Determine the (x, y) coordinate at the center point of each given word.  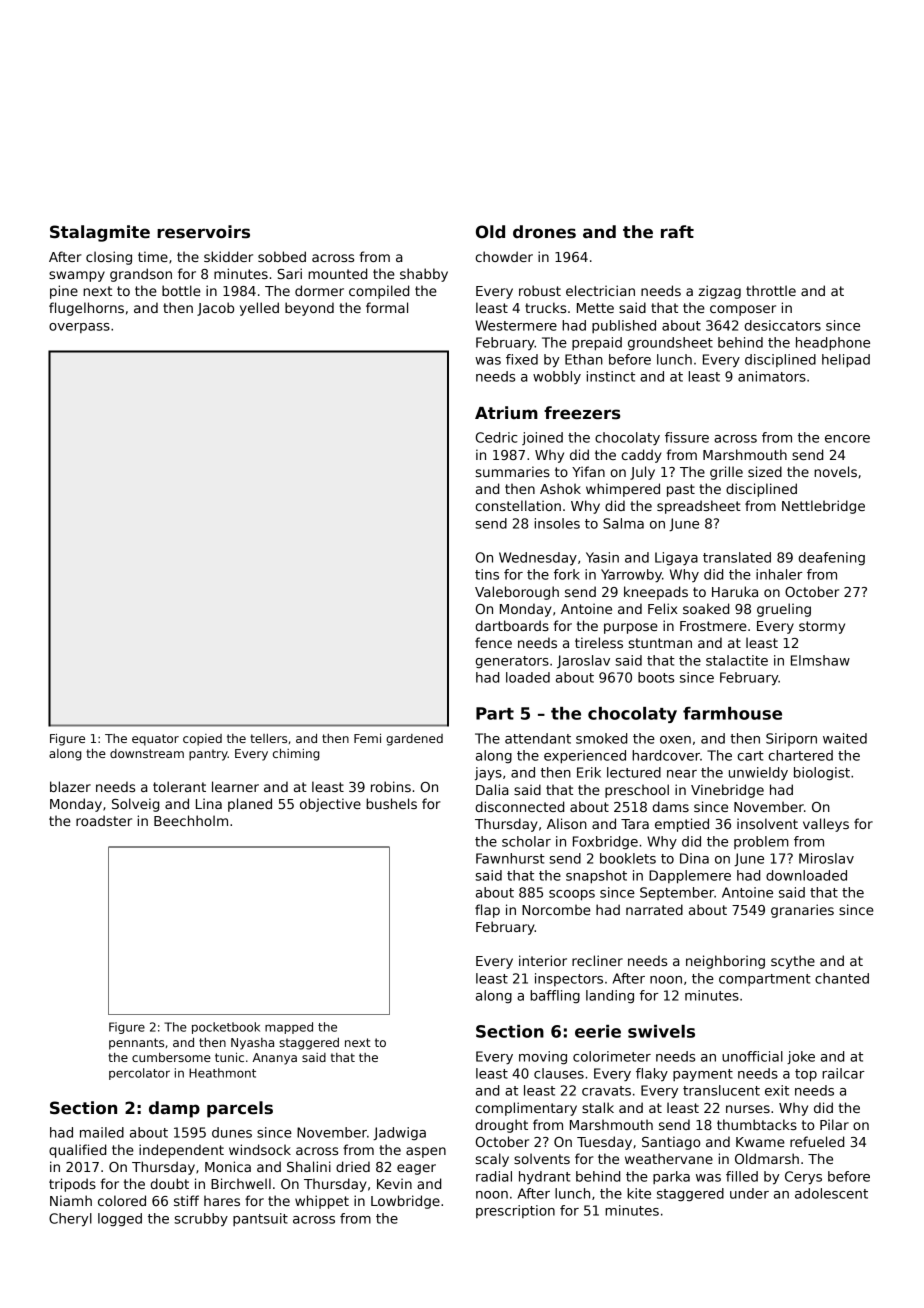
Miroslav (826, 858)
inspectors (569, 979)
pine (64, 292)
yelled (259, 309)
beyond (309, 309)
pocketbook (226, 1028)
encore (847, 439)
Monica (228, 1166)
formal (387, 307)
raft (677, 232)
